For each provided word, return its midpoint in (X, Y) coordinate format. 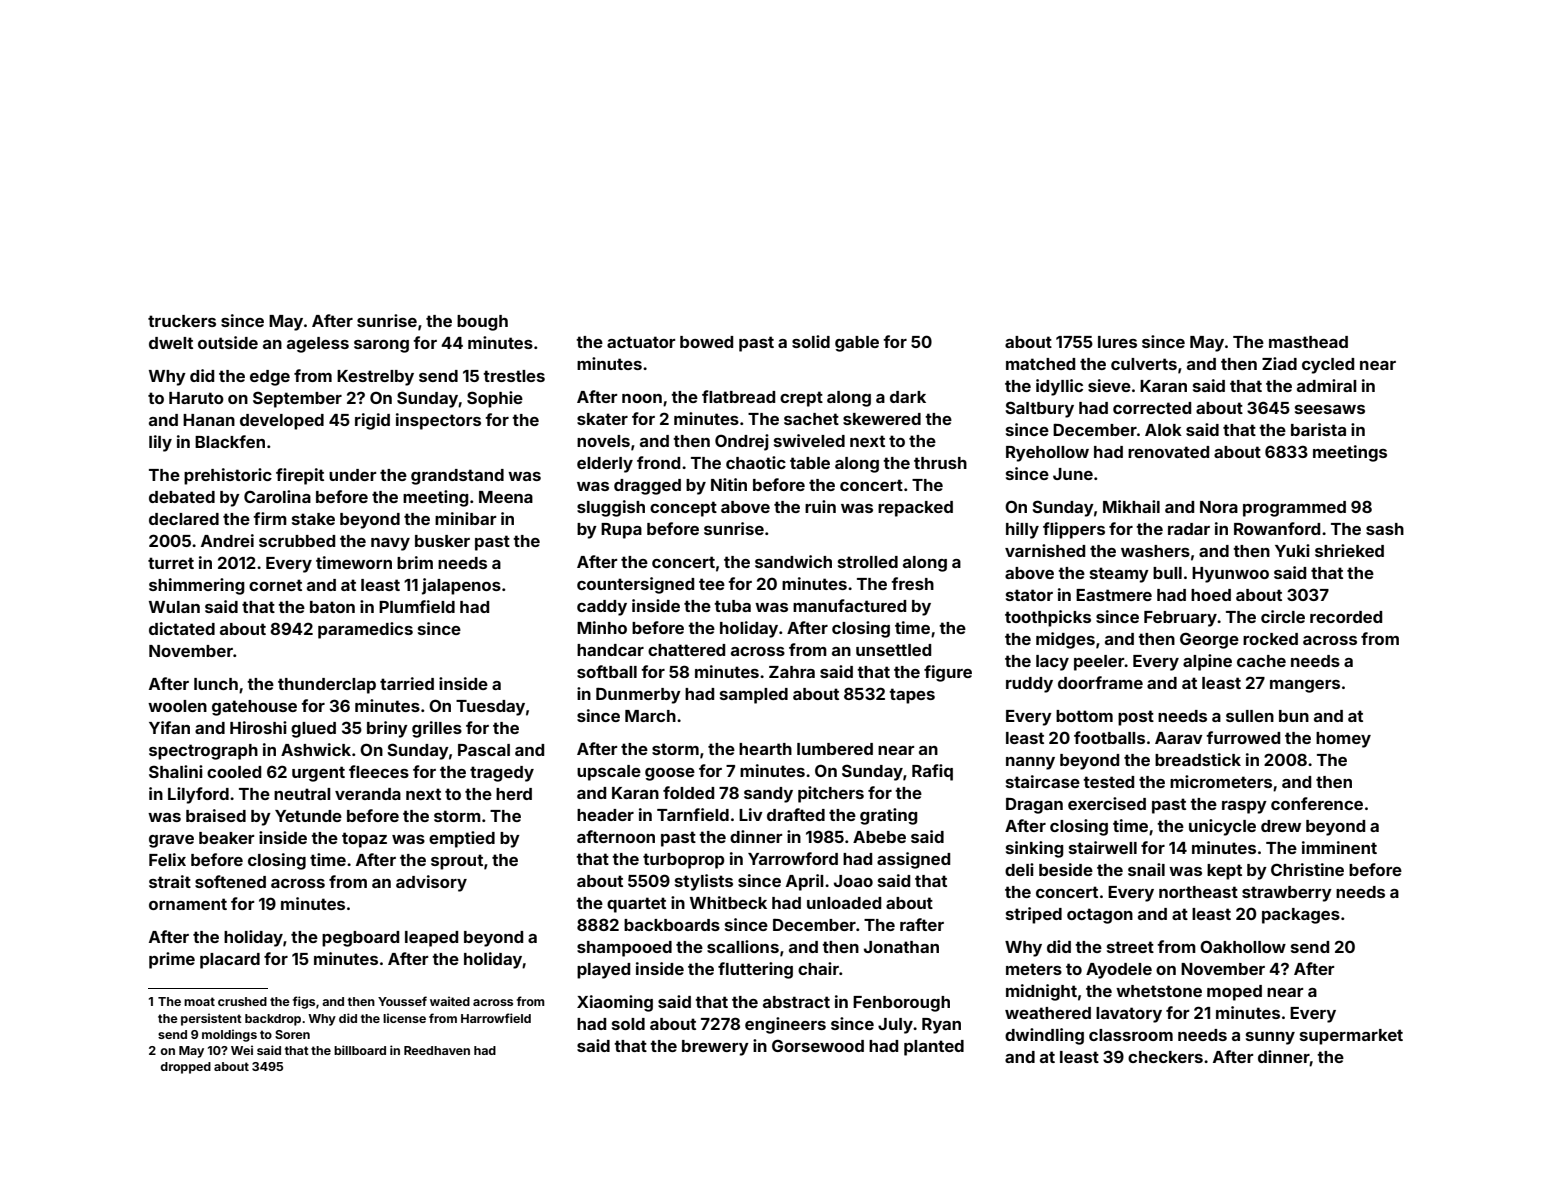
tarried (407, 683)
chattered (686, 650)
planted (934, 1048)
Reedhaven (437, 1050)
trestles (514, 376)
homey (1343, 740)
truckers (182, 321)
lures (1117, 342)
